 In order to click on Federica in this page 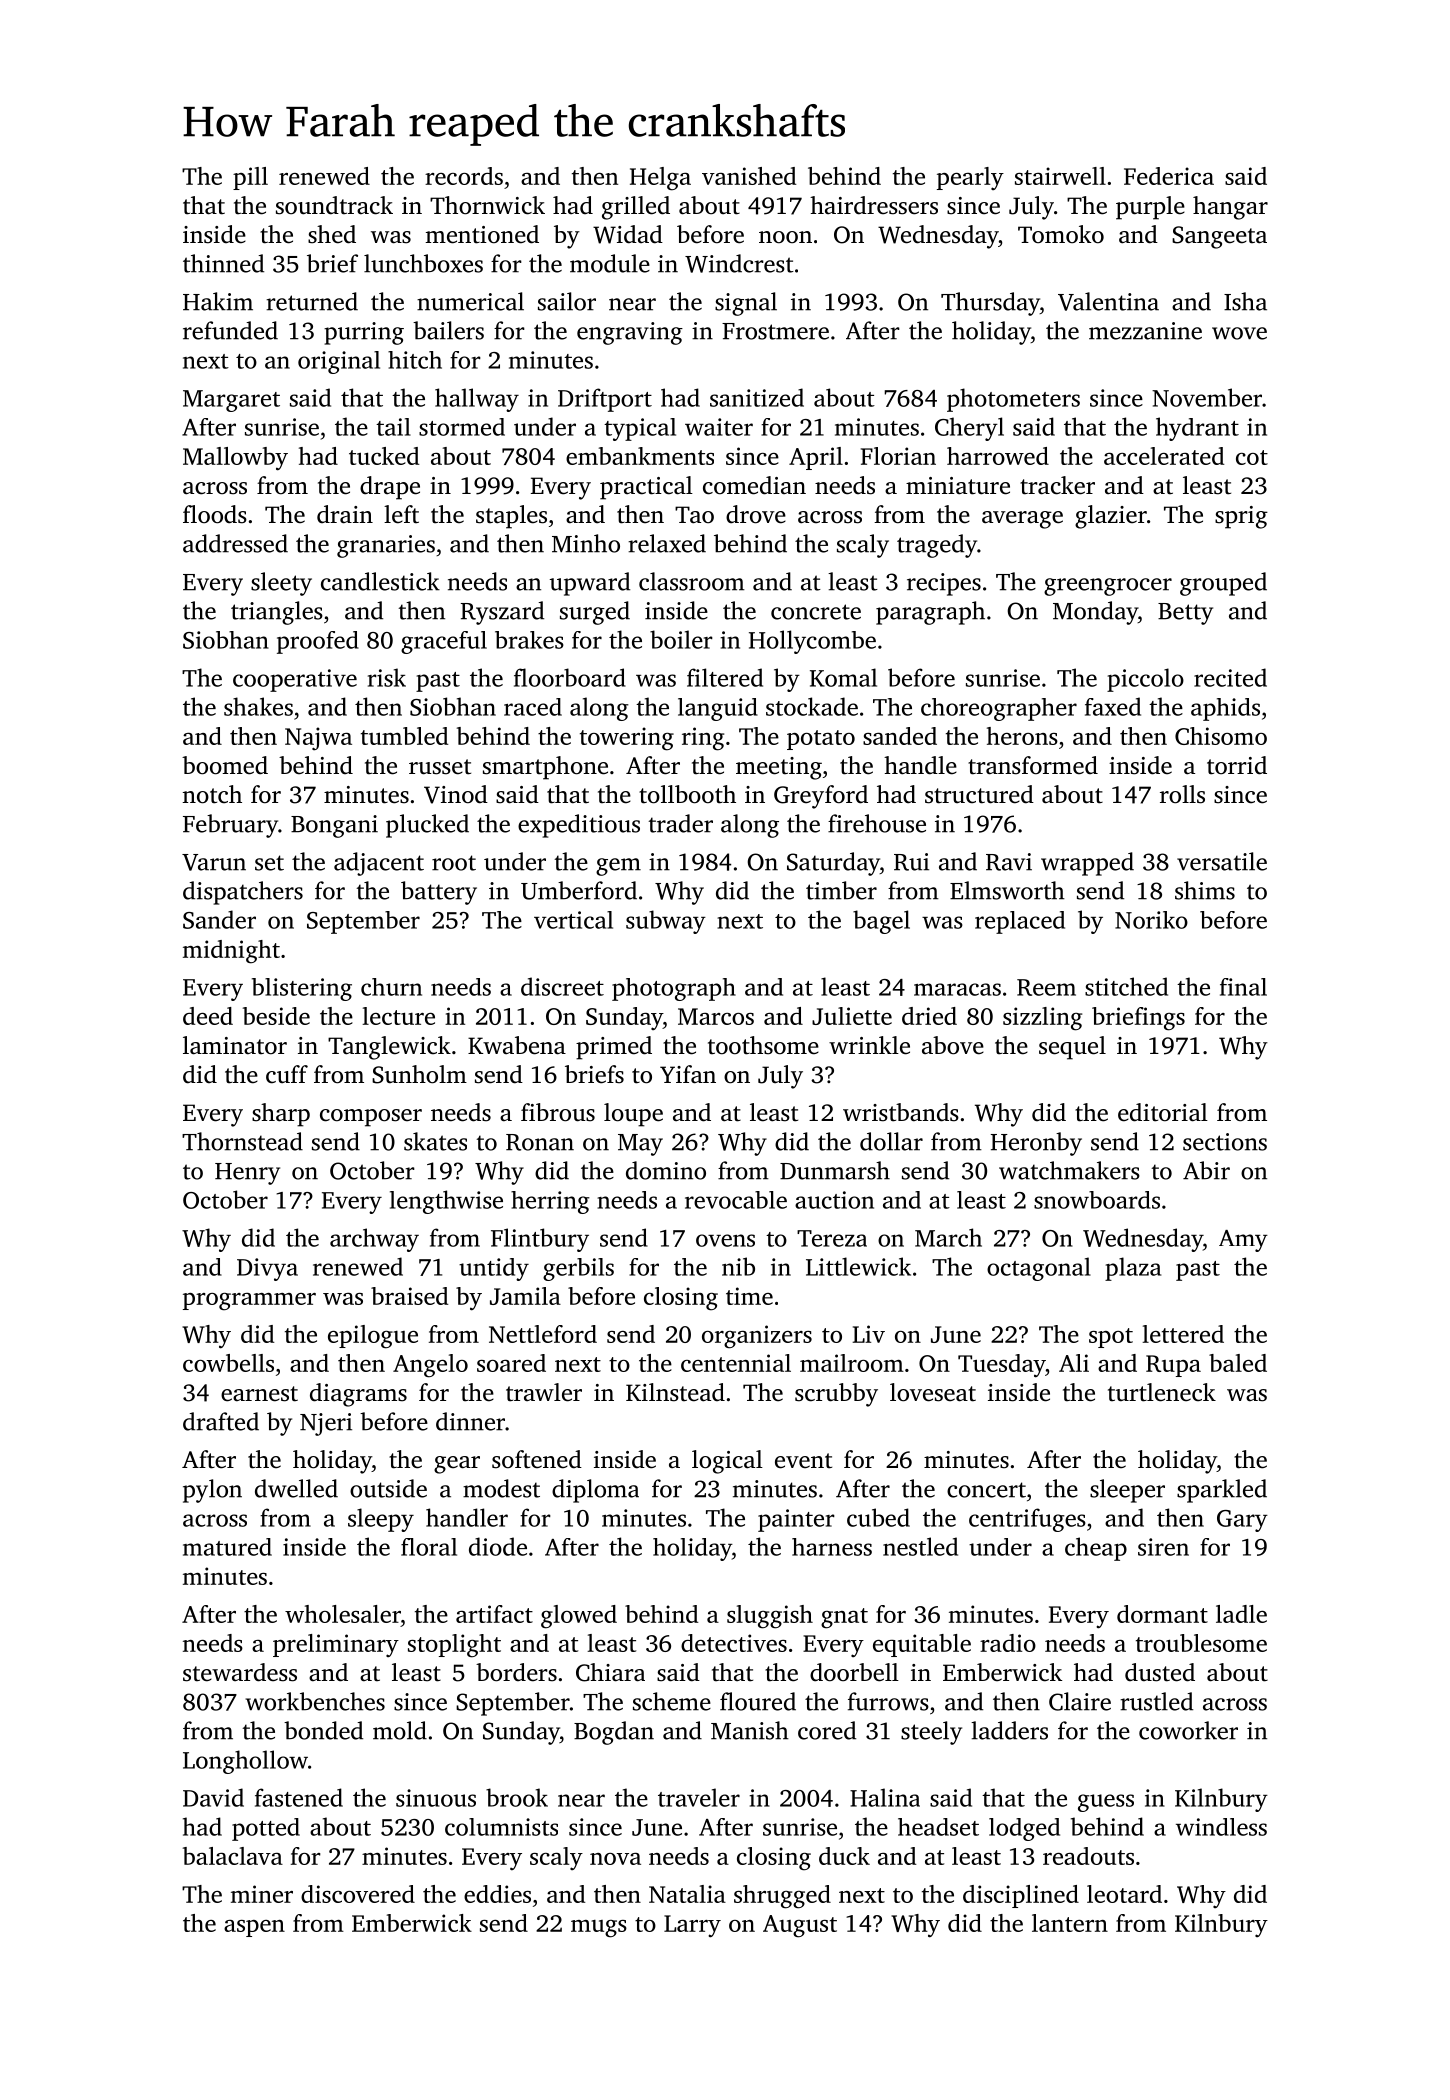, I will do `click(1169, 176)`.
